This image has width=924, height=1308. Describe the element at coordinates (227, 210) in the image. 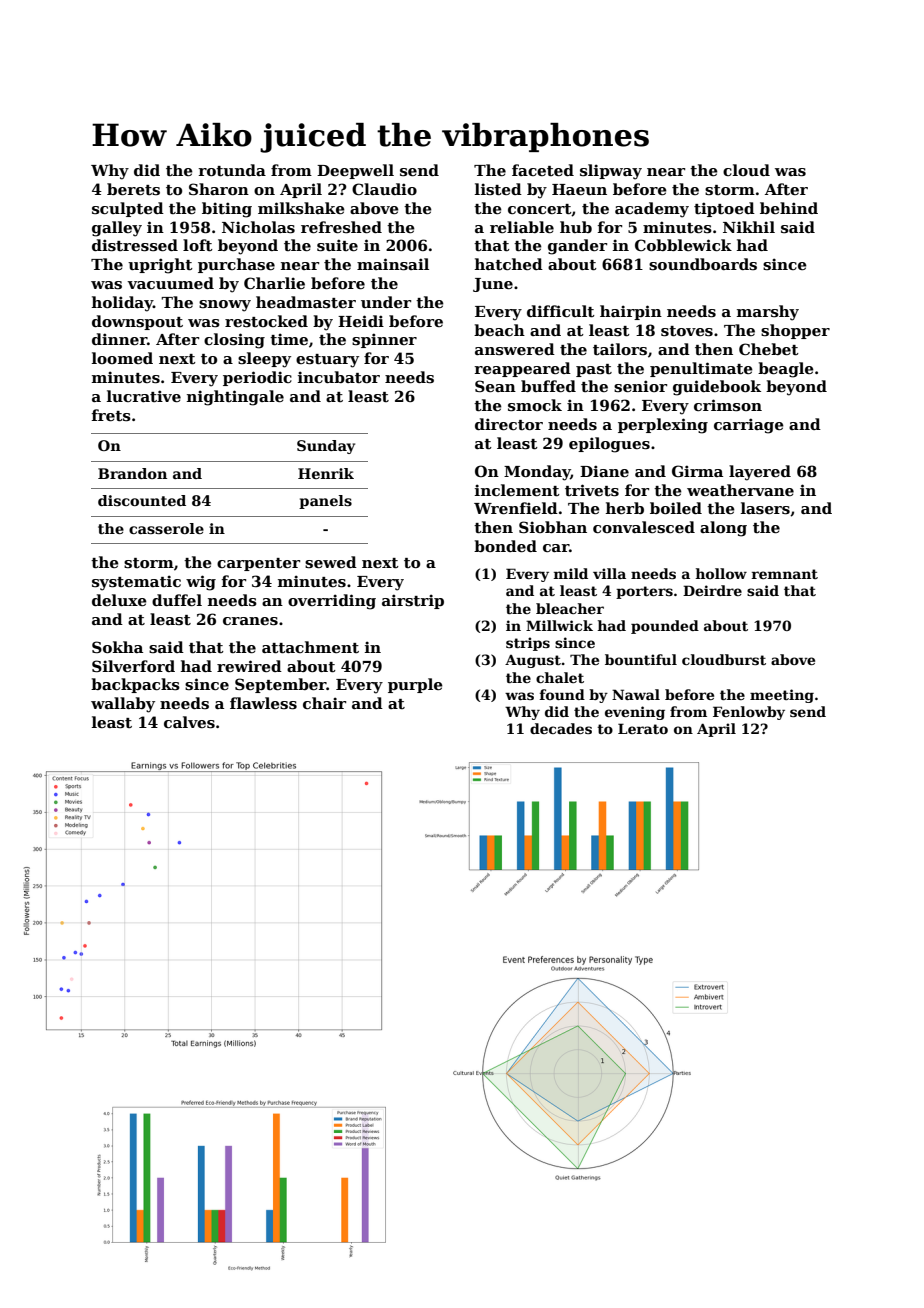

I see `biting` at that location.
